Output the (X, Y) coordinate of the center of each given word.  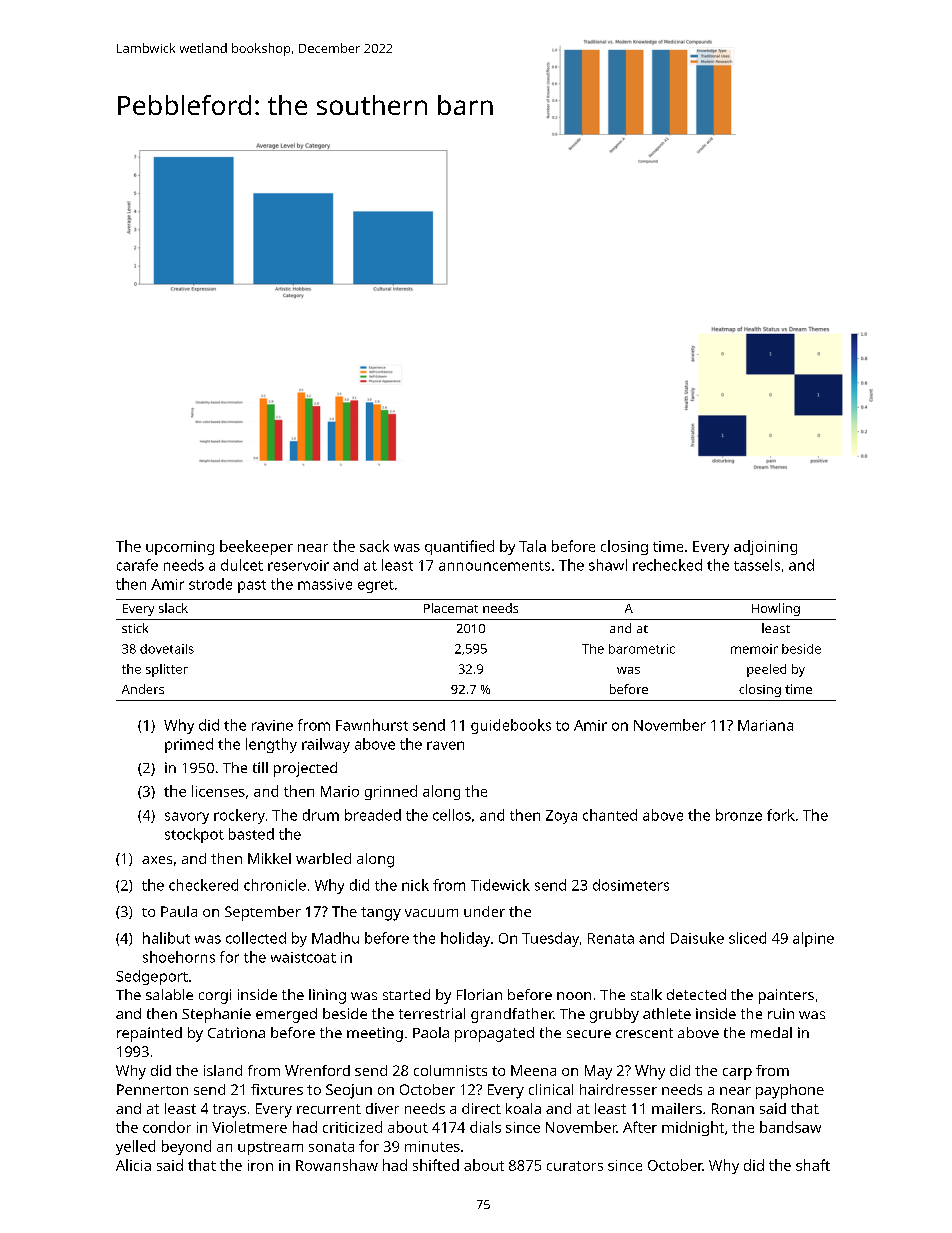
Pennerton (152, 1089)
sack (374, 546)
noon (574, 996)
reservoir (298, 565)
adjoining (765, 547)
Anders (143, 689)
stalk (646, 994)
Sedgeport (152, 977)
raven (445, 745)
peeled (766, 670)
